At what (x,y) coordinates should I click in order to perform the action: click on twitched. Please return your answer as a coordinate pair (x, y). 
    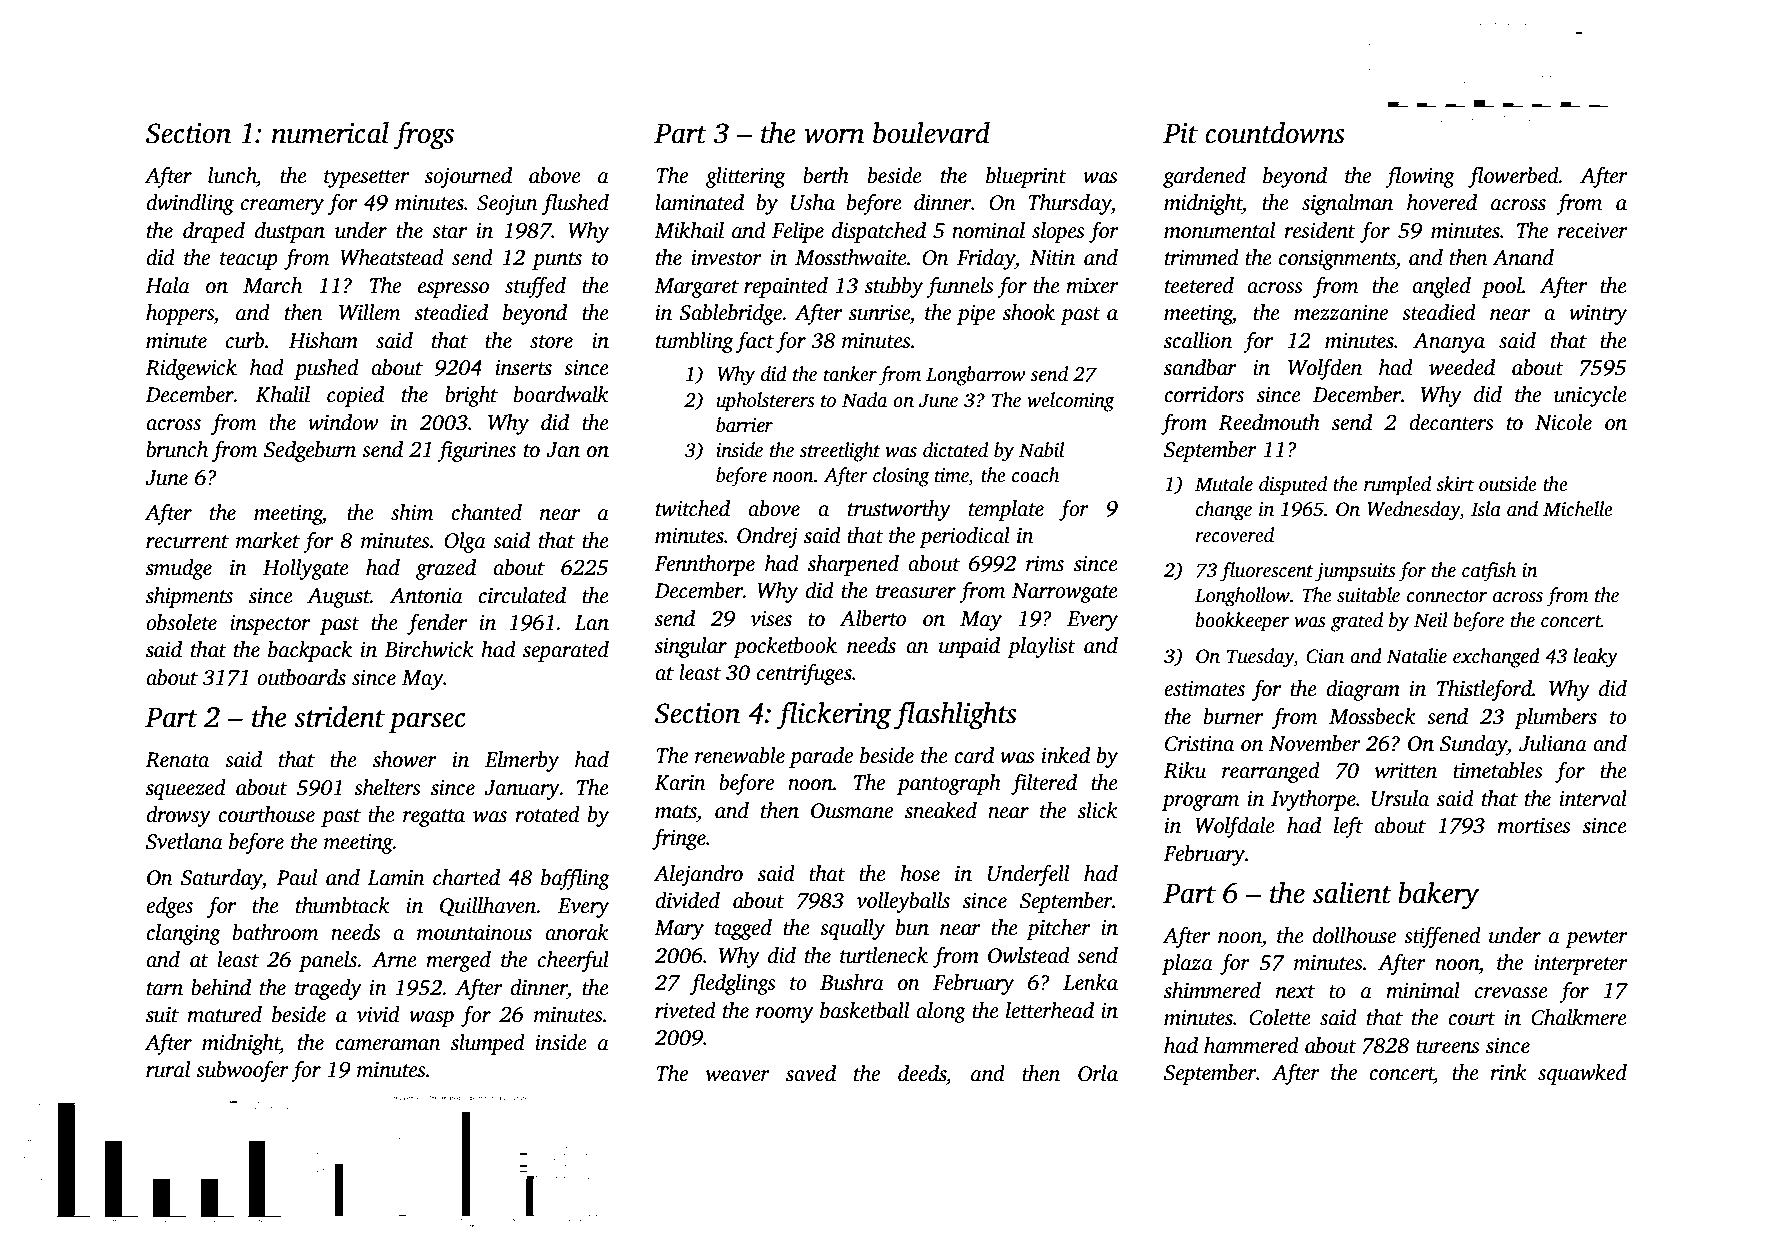
    Looking at the image, I should click on (693, 508).
